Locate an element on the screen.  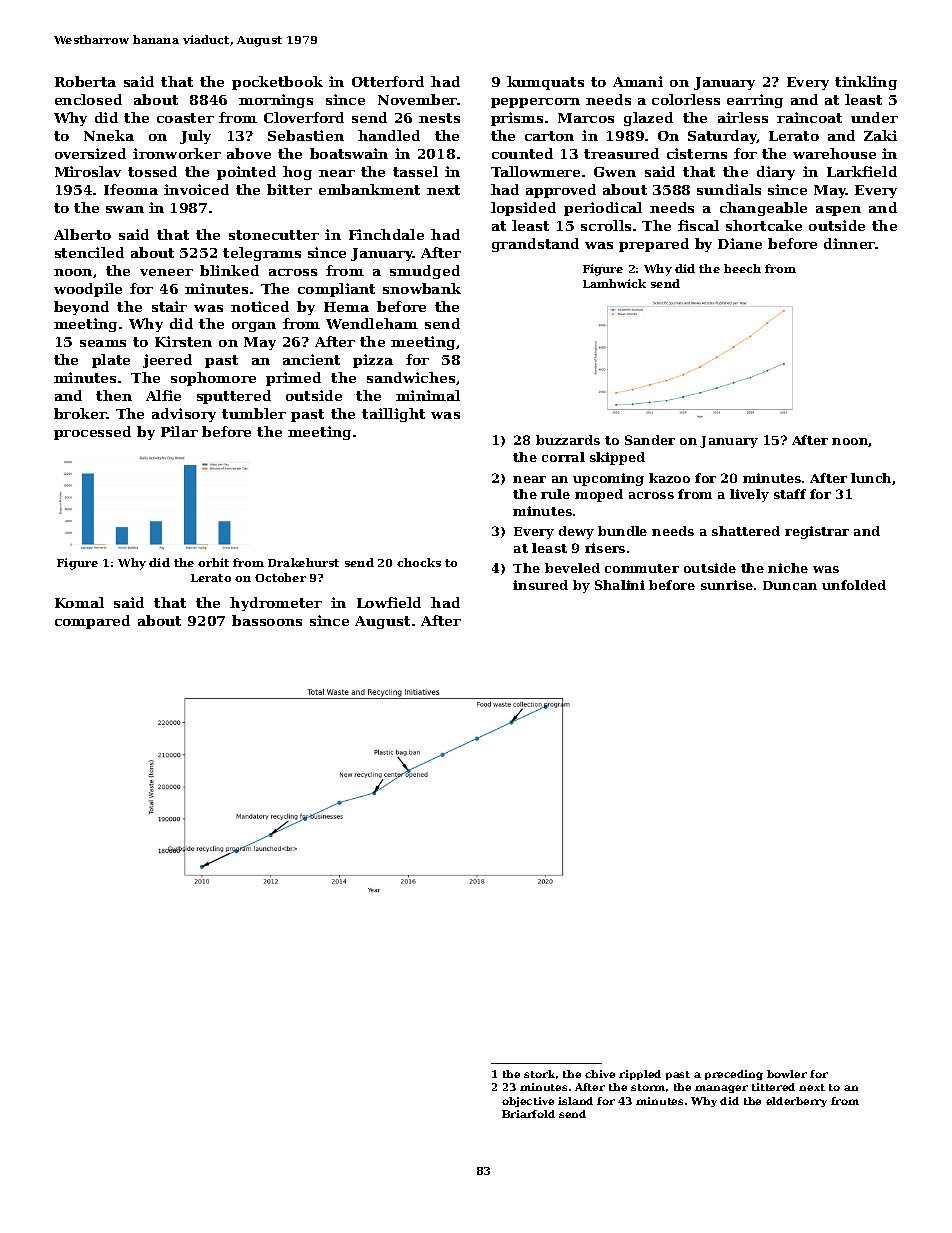
earring is located at coordinates (755, 101).
